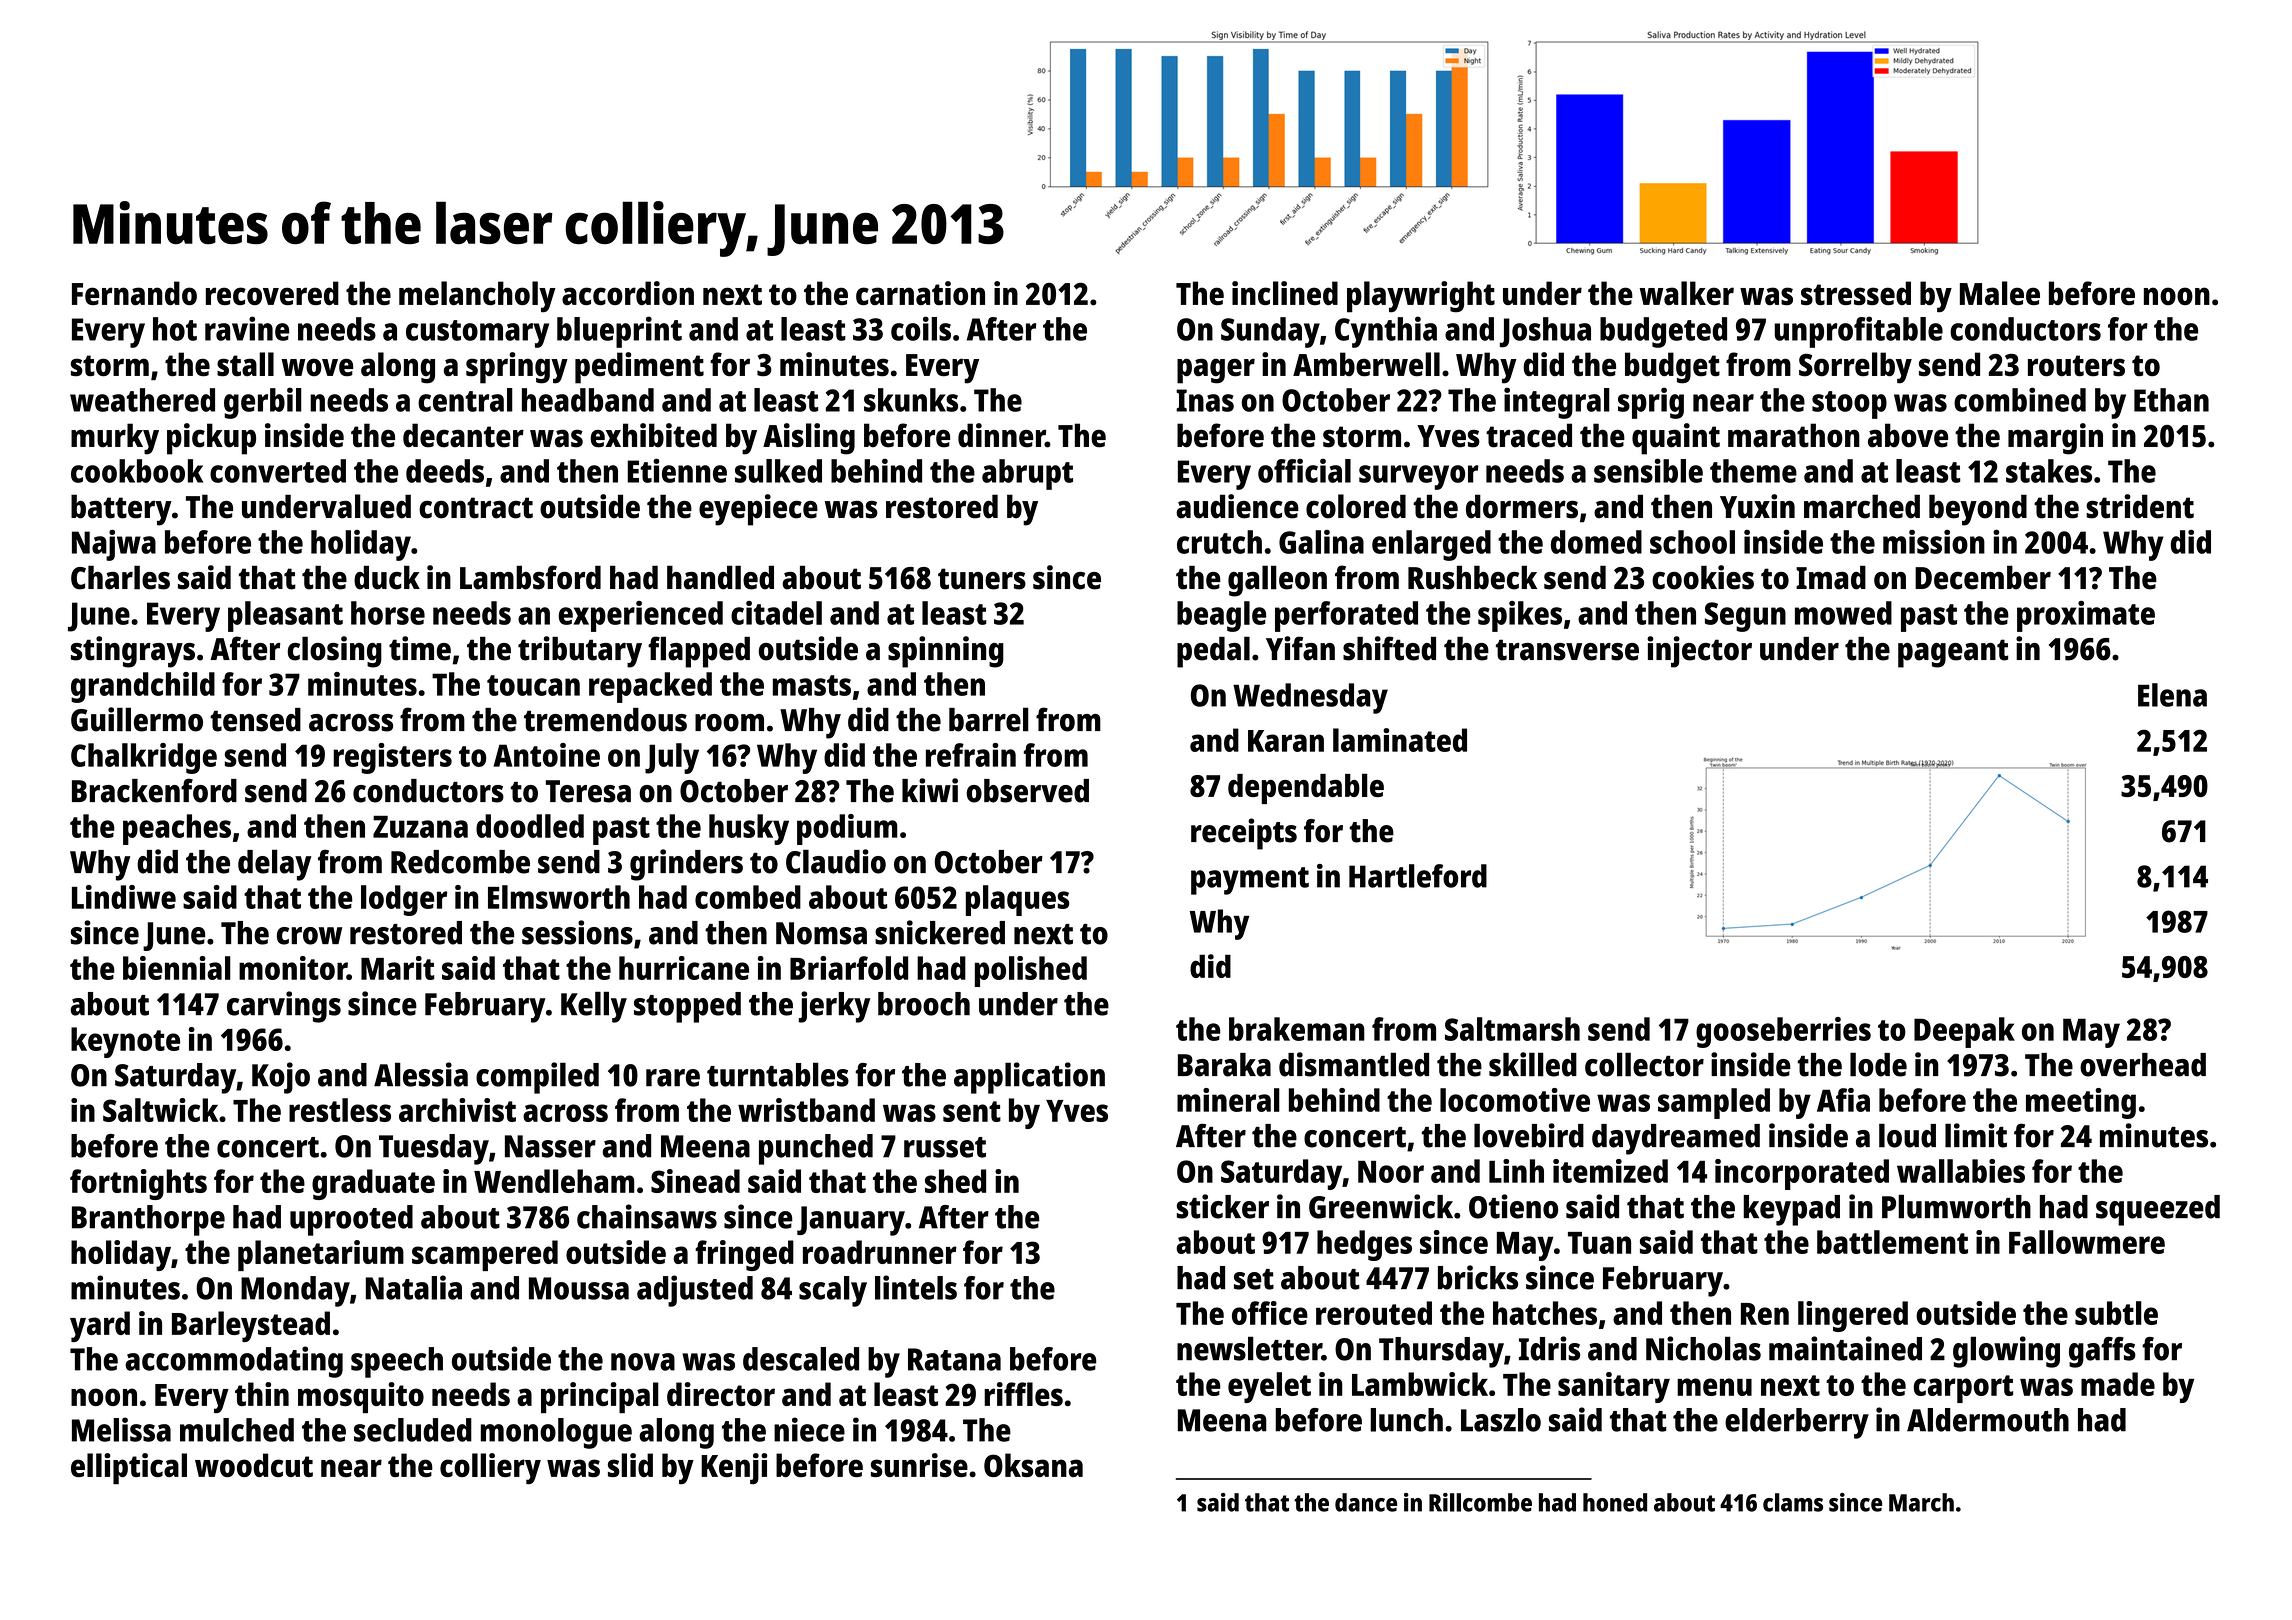 The image size is (2292, 1620). I want to click on planetarium, so click(321, 1255).
